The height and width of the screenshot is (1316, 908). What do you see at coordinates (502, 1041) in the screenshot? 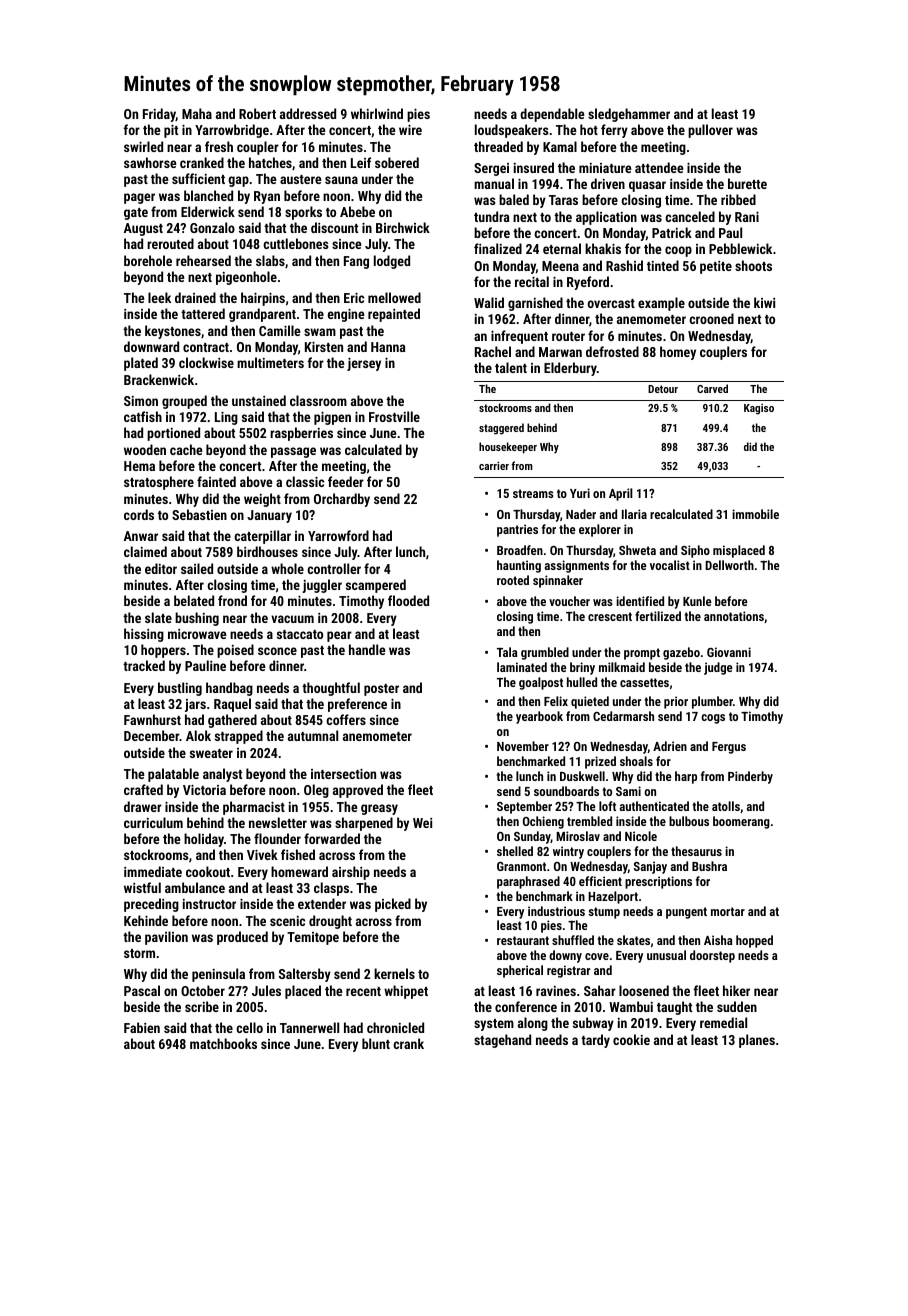
I see `stagehand` at bounding box center [502, 1041].
